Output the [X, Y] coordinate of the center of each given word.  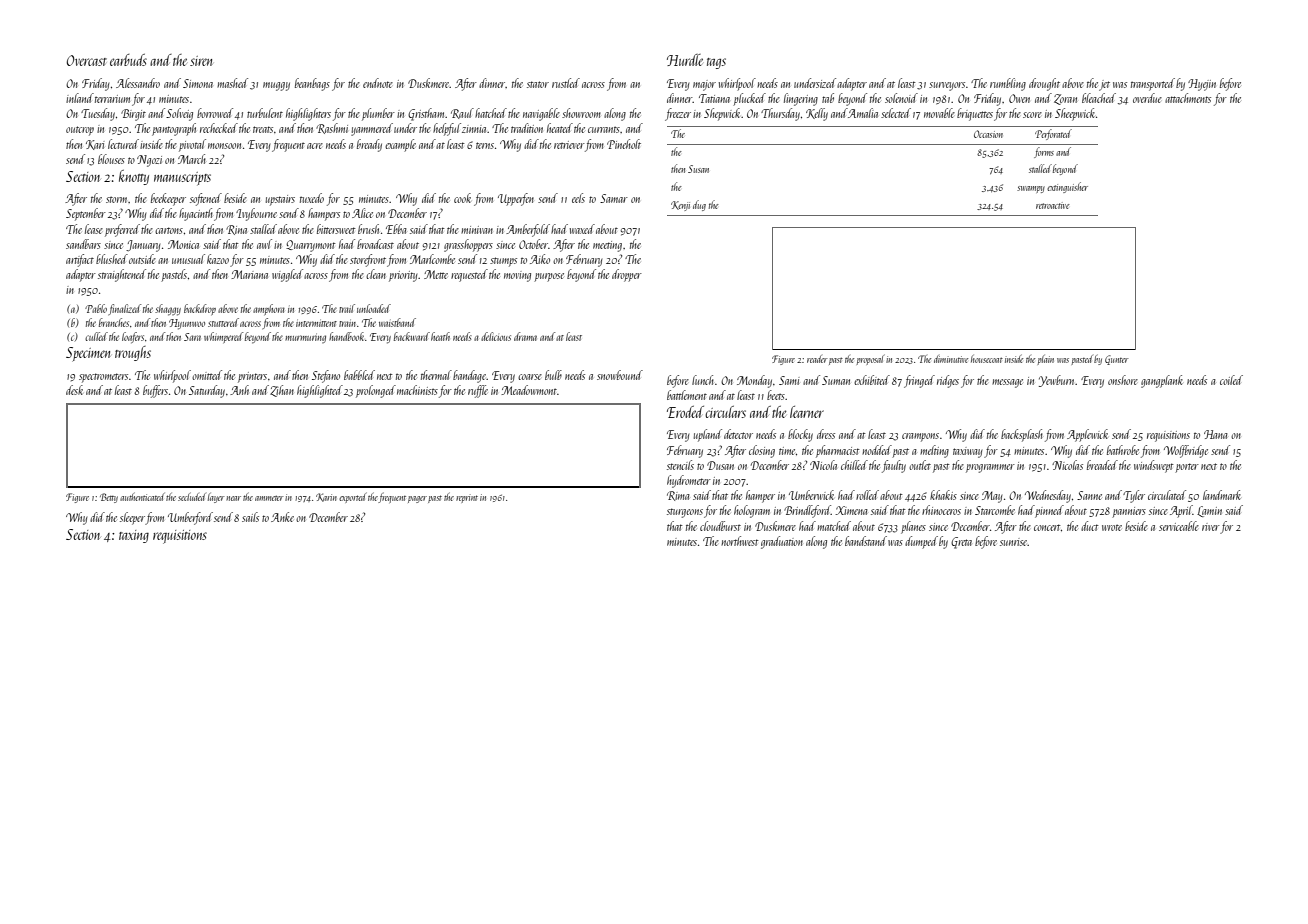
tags [716, 63]
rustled [566, 83]
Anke [282, 517]
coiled [1231, 380]
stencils [680, 465]
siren [201, 61]
